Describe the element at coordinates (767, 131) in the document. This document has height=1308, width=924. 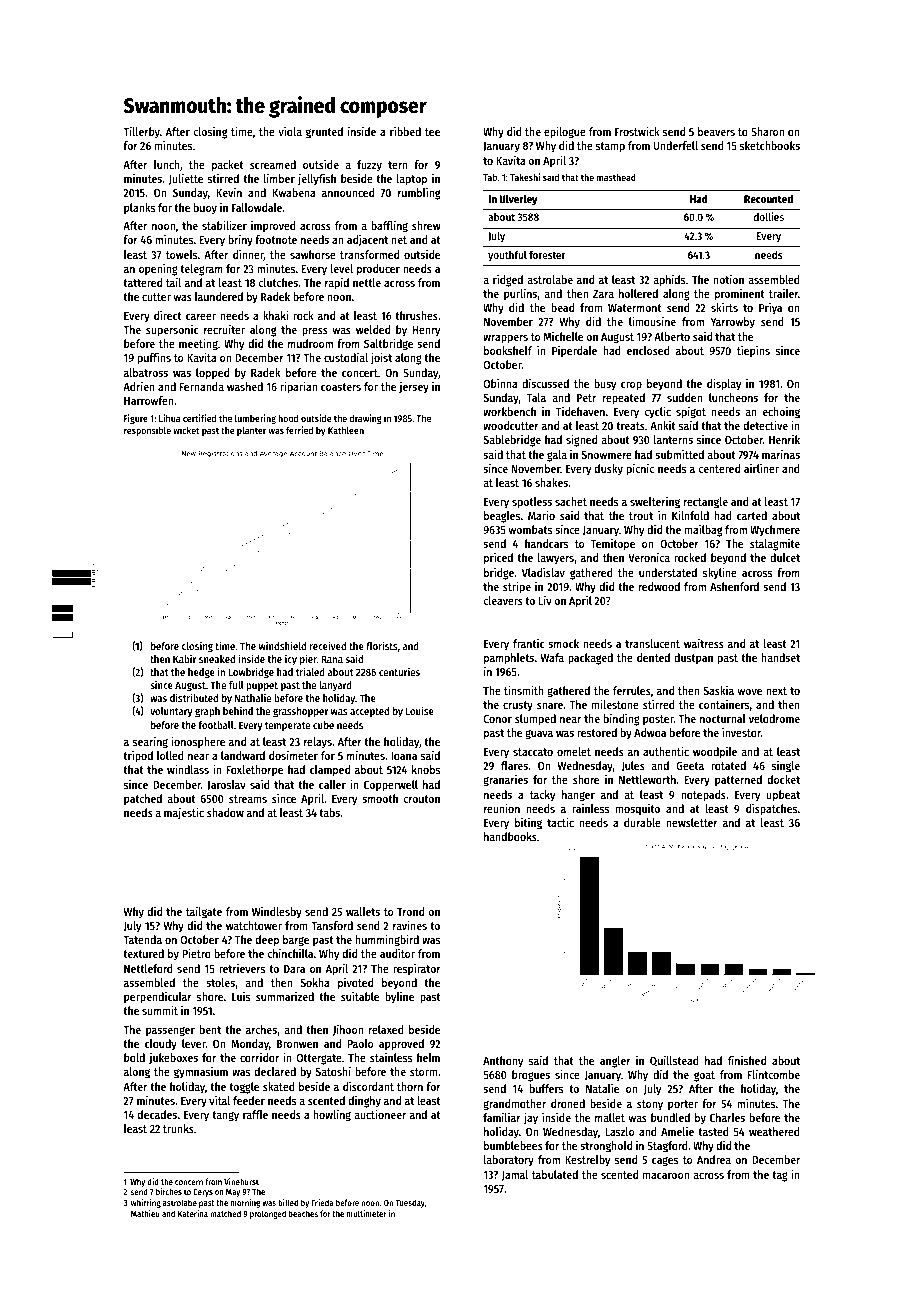
I see `Sharon` at that location.
